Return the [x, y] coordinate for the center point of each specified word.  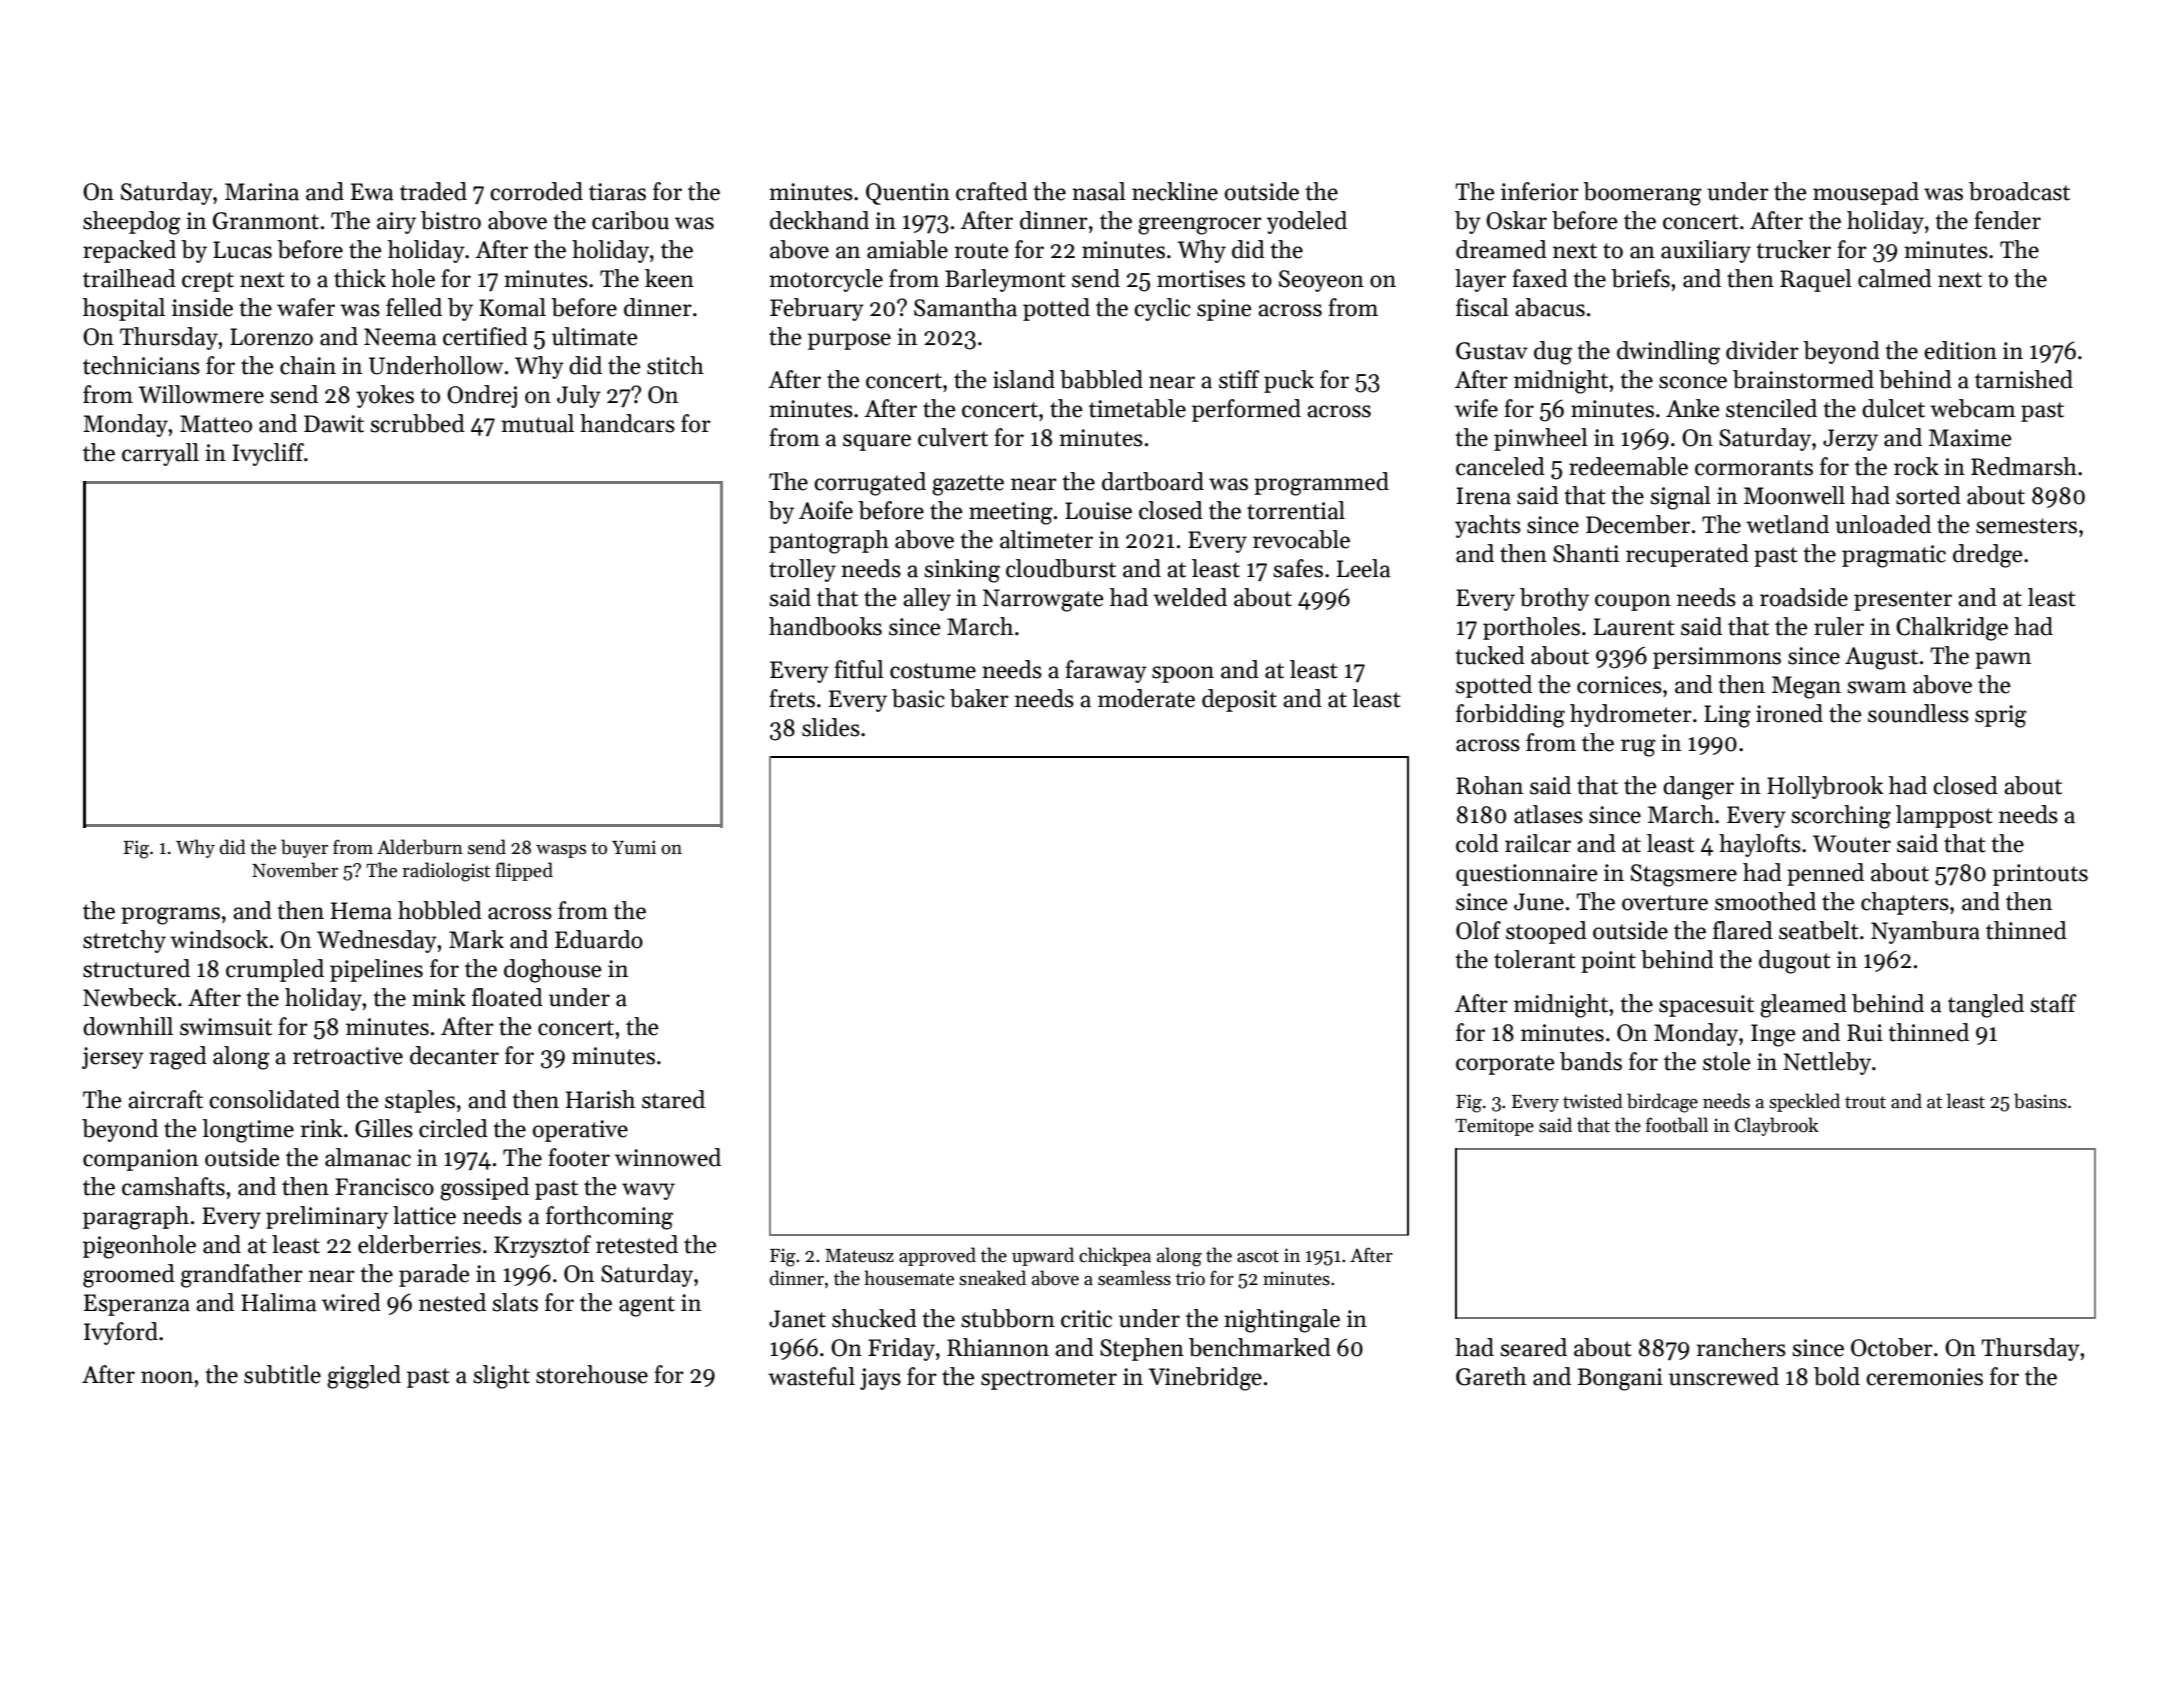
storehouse [592, 1374]
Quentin [908, 194]
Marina [262, 192]
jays [880, 1379]
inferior [1540, 191]
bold [1837, 1376]
